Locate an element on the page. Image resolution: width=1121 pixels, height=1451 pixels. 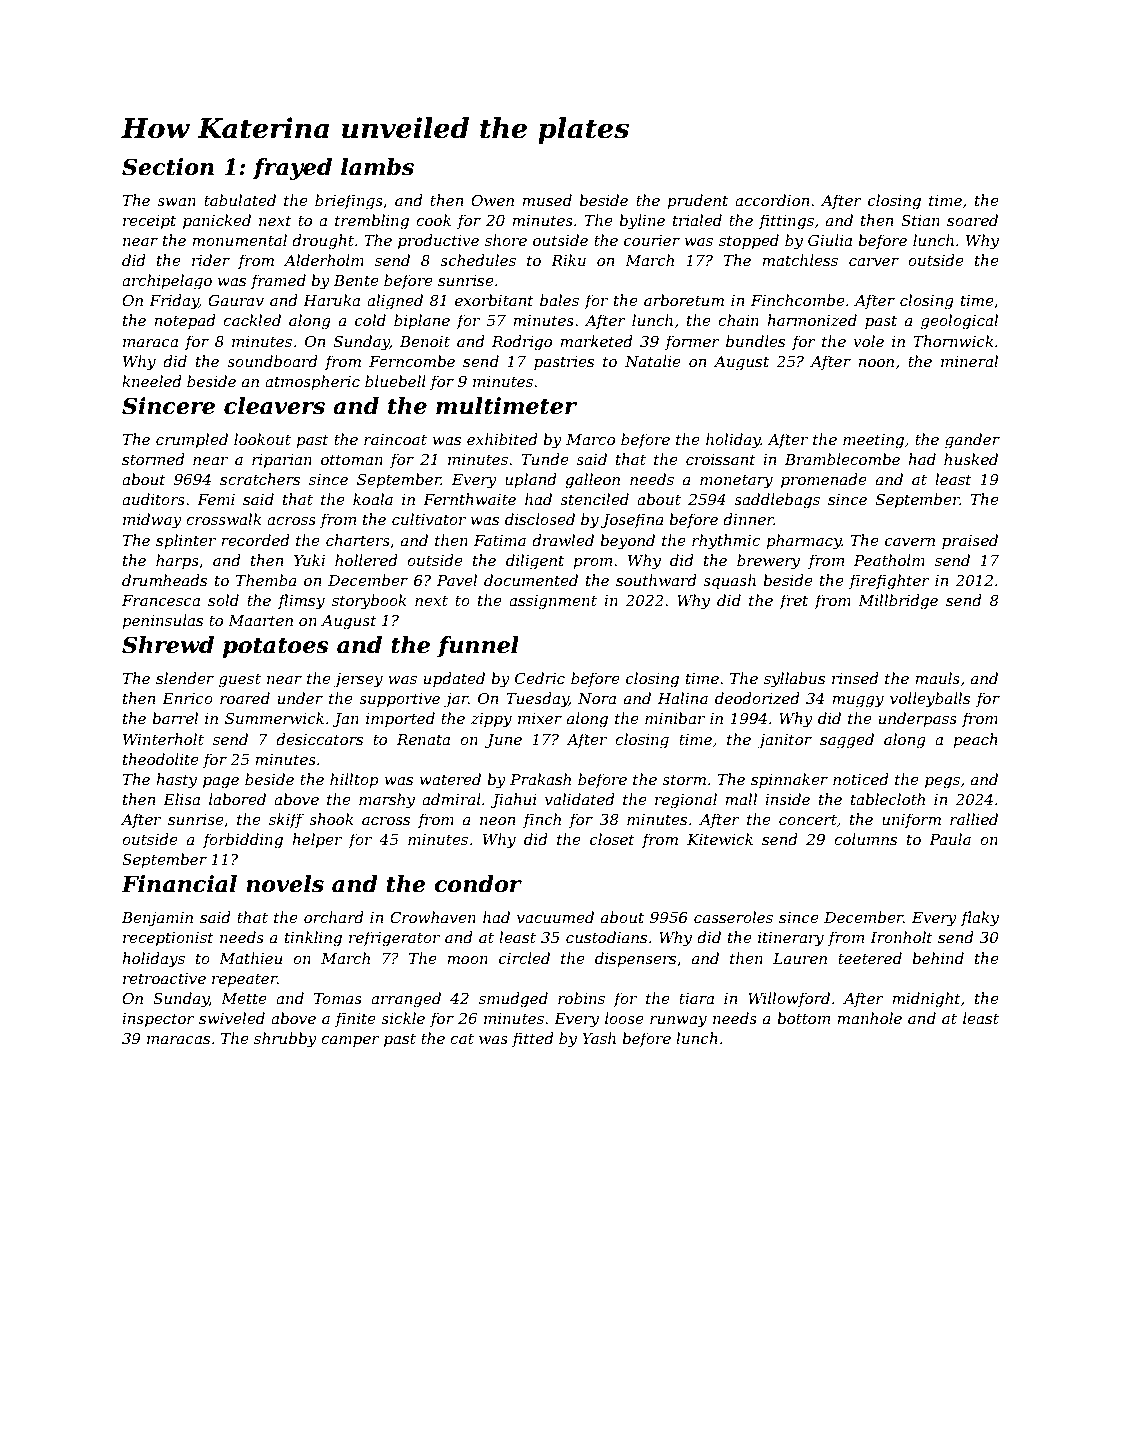
marketed is located at coordinates (596, 341).
